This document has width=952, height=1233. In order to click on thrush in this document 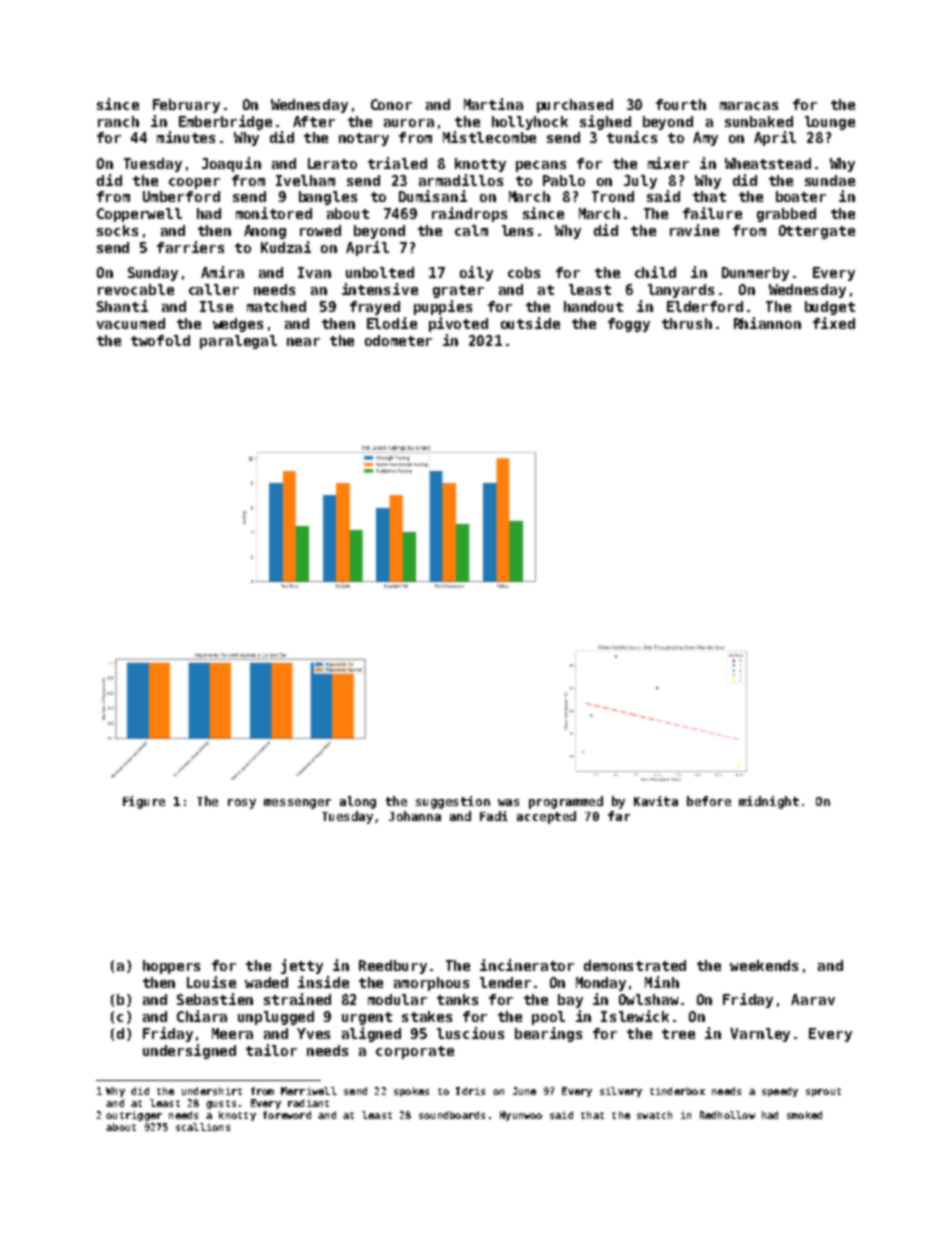, I will do `click(687, 323)`.
